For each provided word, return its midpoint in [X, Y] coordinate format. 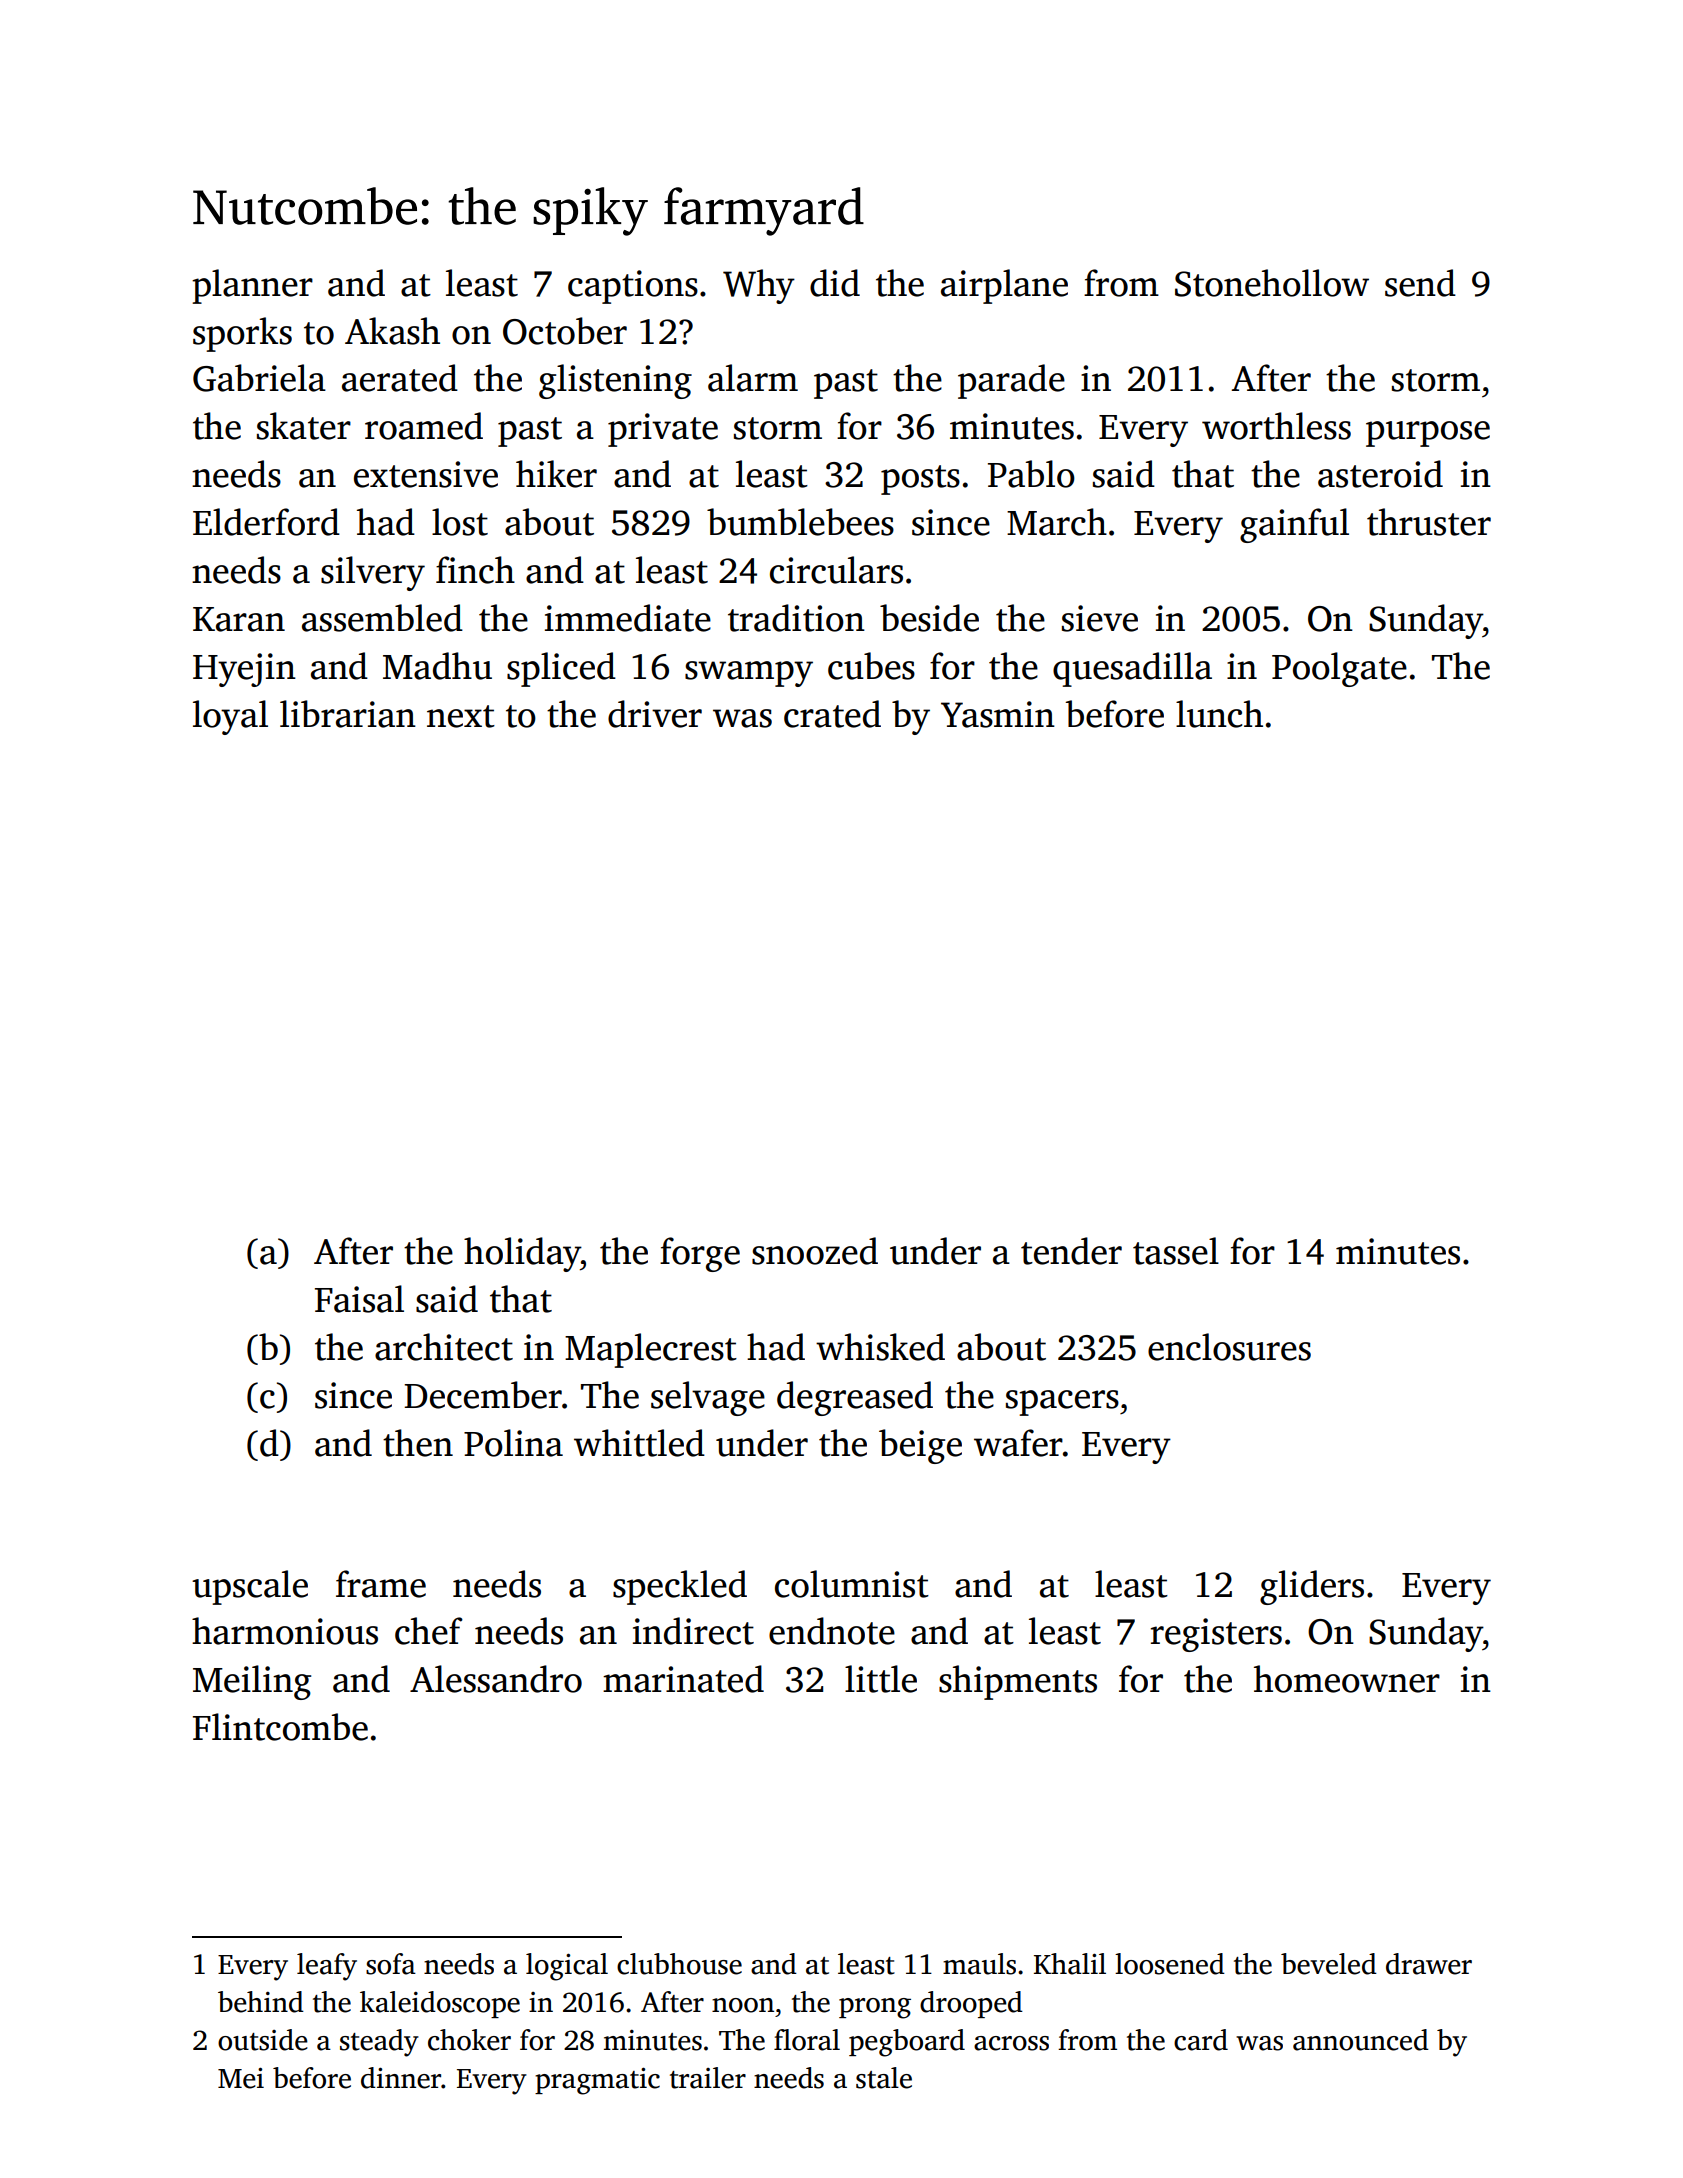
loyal [230, 717]
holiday [522, 1254]
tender [1071, 1251]
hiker [556, 474]
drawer [1429, 1964]
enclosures [1229, 1347]
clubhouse [679, 1964]
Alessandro [496, 1679]
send [1420, 283]
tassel [1176, 1251]
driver [655, 714]
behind [261, 2002]
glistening [615, 381]
